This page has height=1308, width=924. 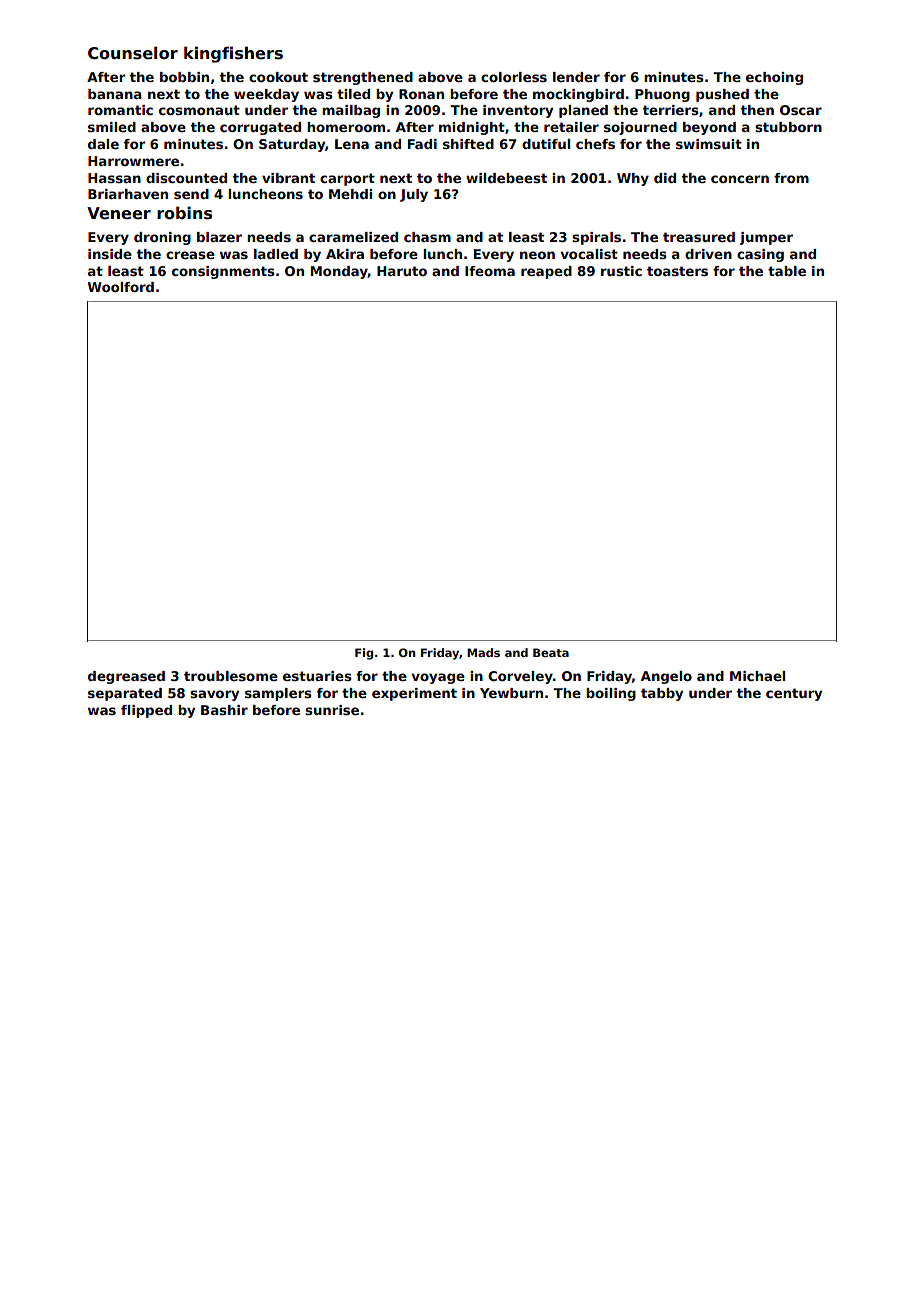 What do you see at coordinates (278, 694) in the page?
I see `samplers` at bounding box center [278, 694].
